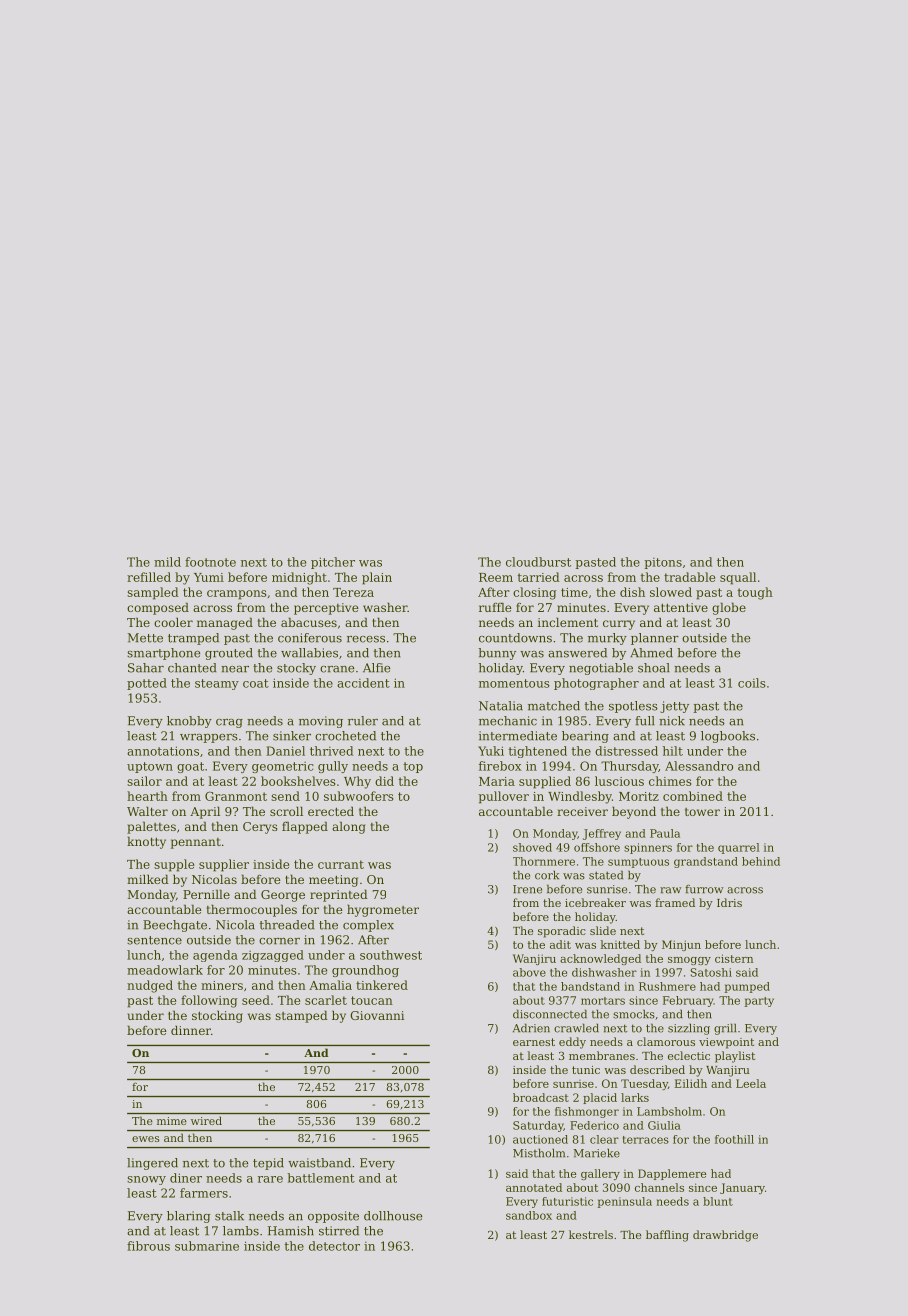  I want to click on Hamish, so click(291, 1231).
